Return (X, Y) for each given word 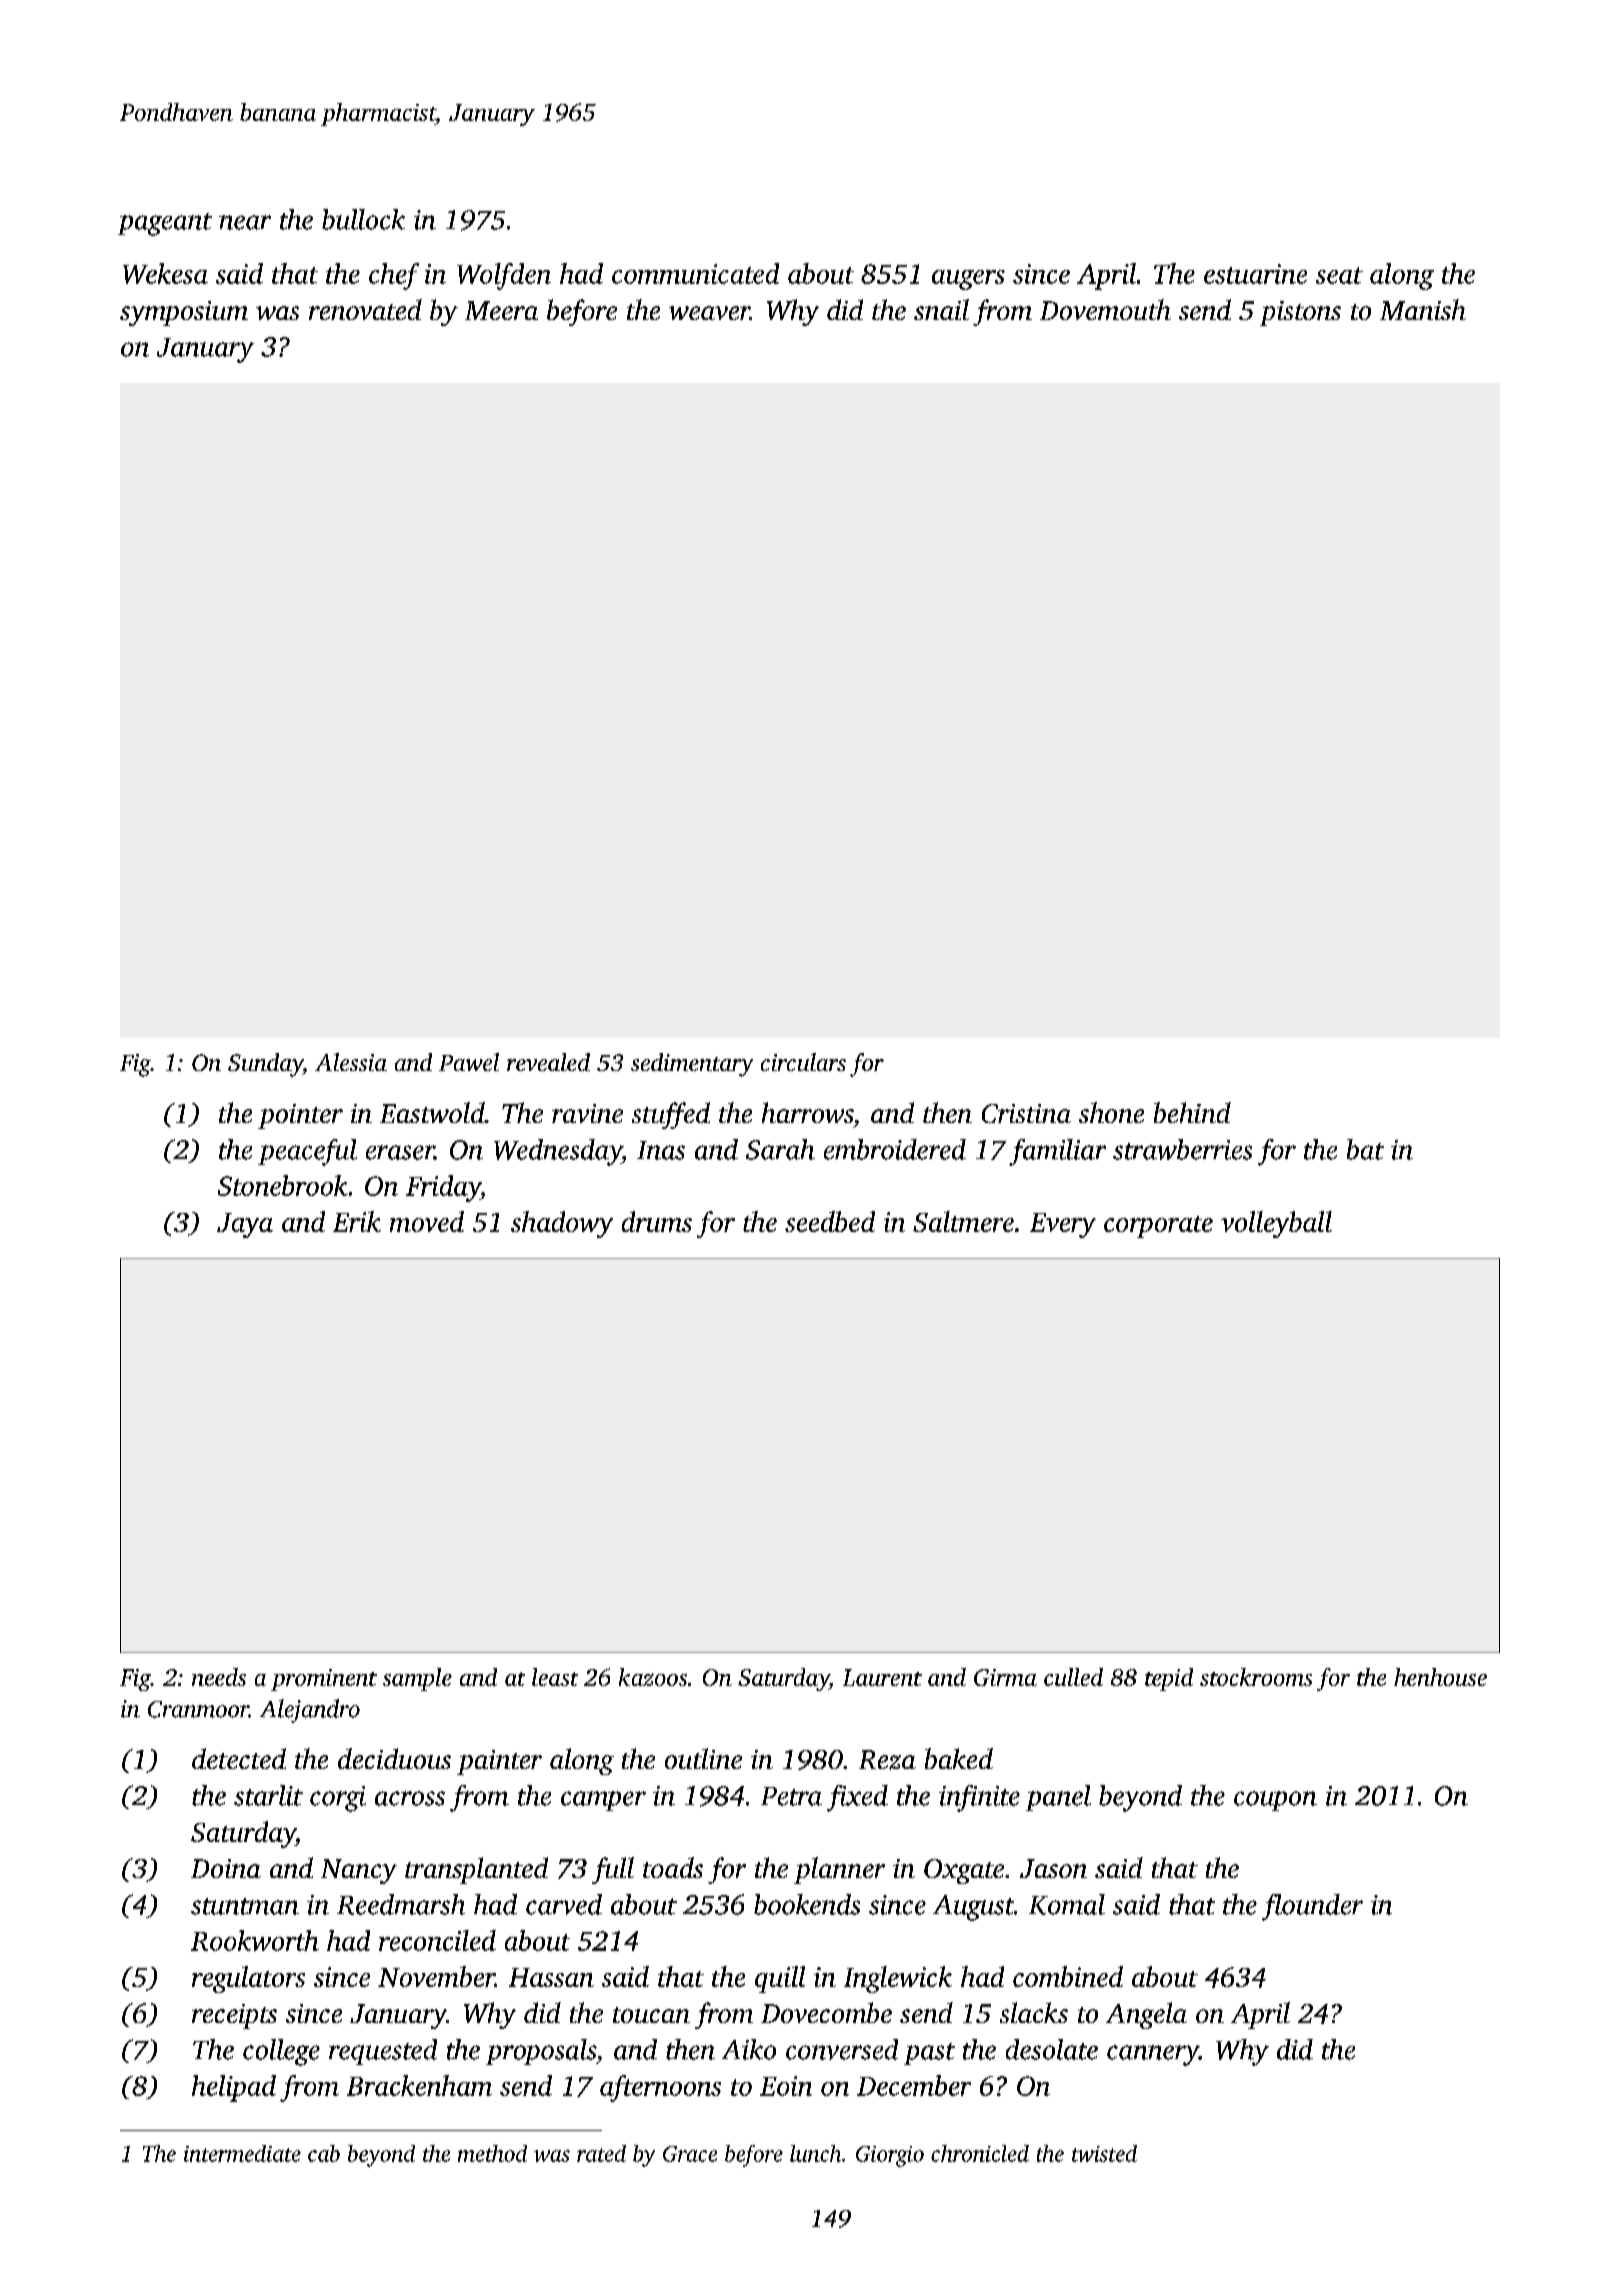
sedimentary (692, 1065)
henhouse (1440, 1677)
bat (1365, 1149)
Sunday (265, 1065)
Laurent (882, 1677)
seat (1339, 275)
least (555, 1677)
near (245, 222)
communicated (695, 273)
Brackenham (419, 2085)
